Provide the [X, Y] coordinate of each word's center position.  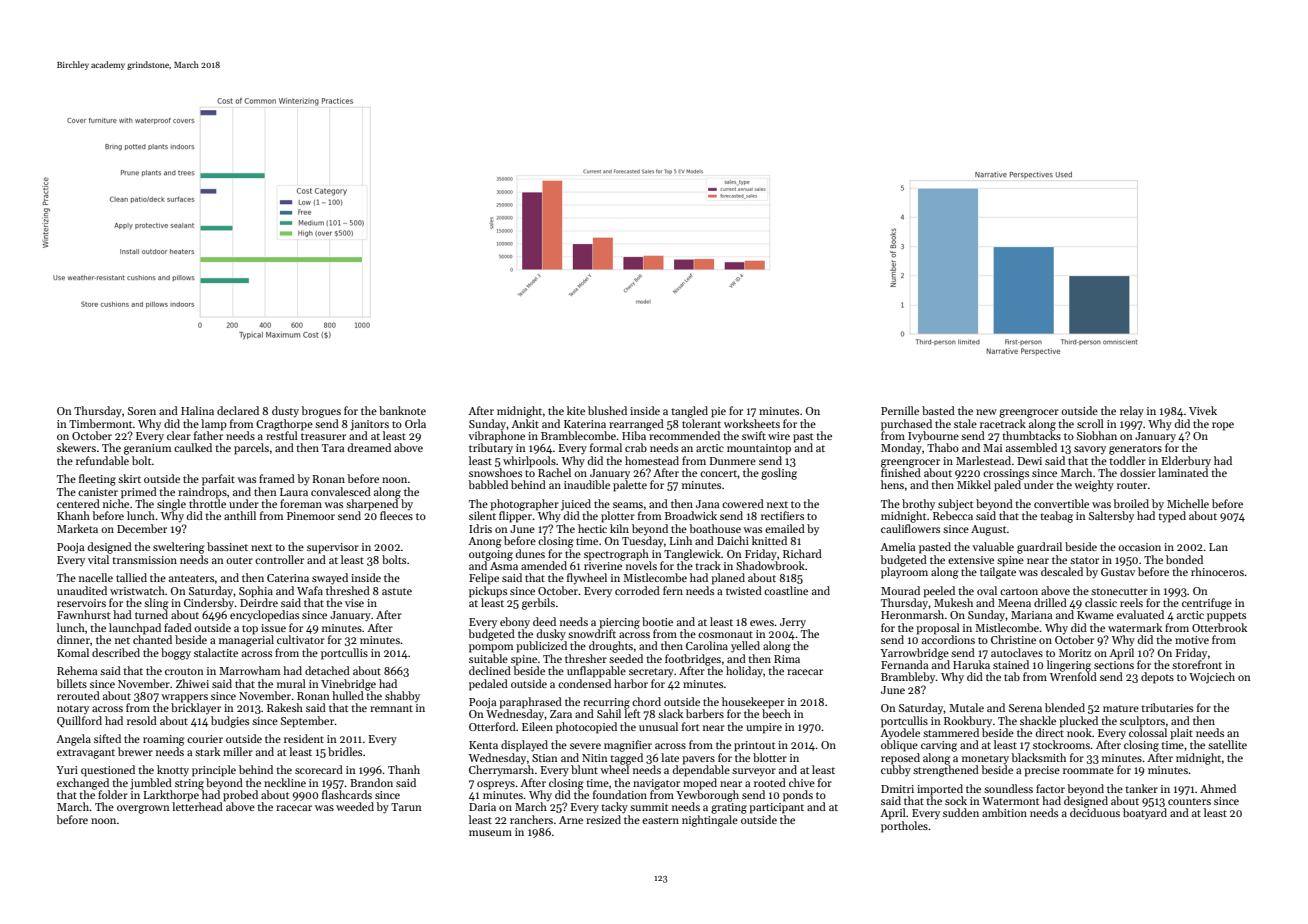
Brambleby [908, 677]
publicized [541, 647]
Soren [142, 411]
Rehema [77, 670]
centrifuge [1207, 604]
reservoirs [81, 603]
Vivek [1203, 410]
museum [490, 833]
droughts [611, 647]
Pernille [900, 410]
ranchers [531, 819]
